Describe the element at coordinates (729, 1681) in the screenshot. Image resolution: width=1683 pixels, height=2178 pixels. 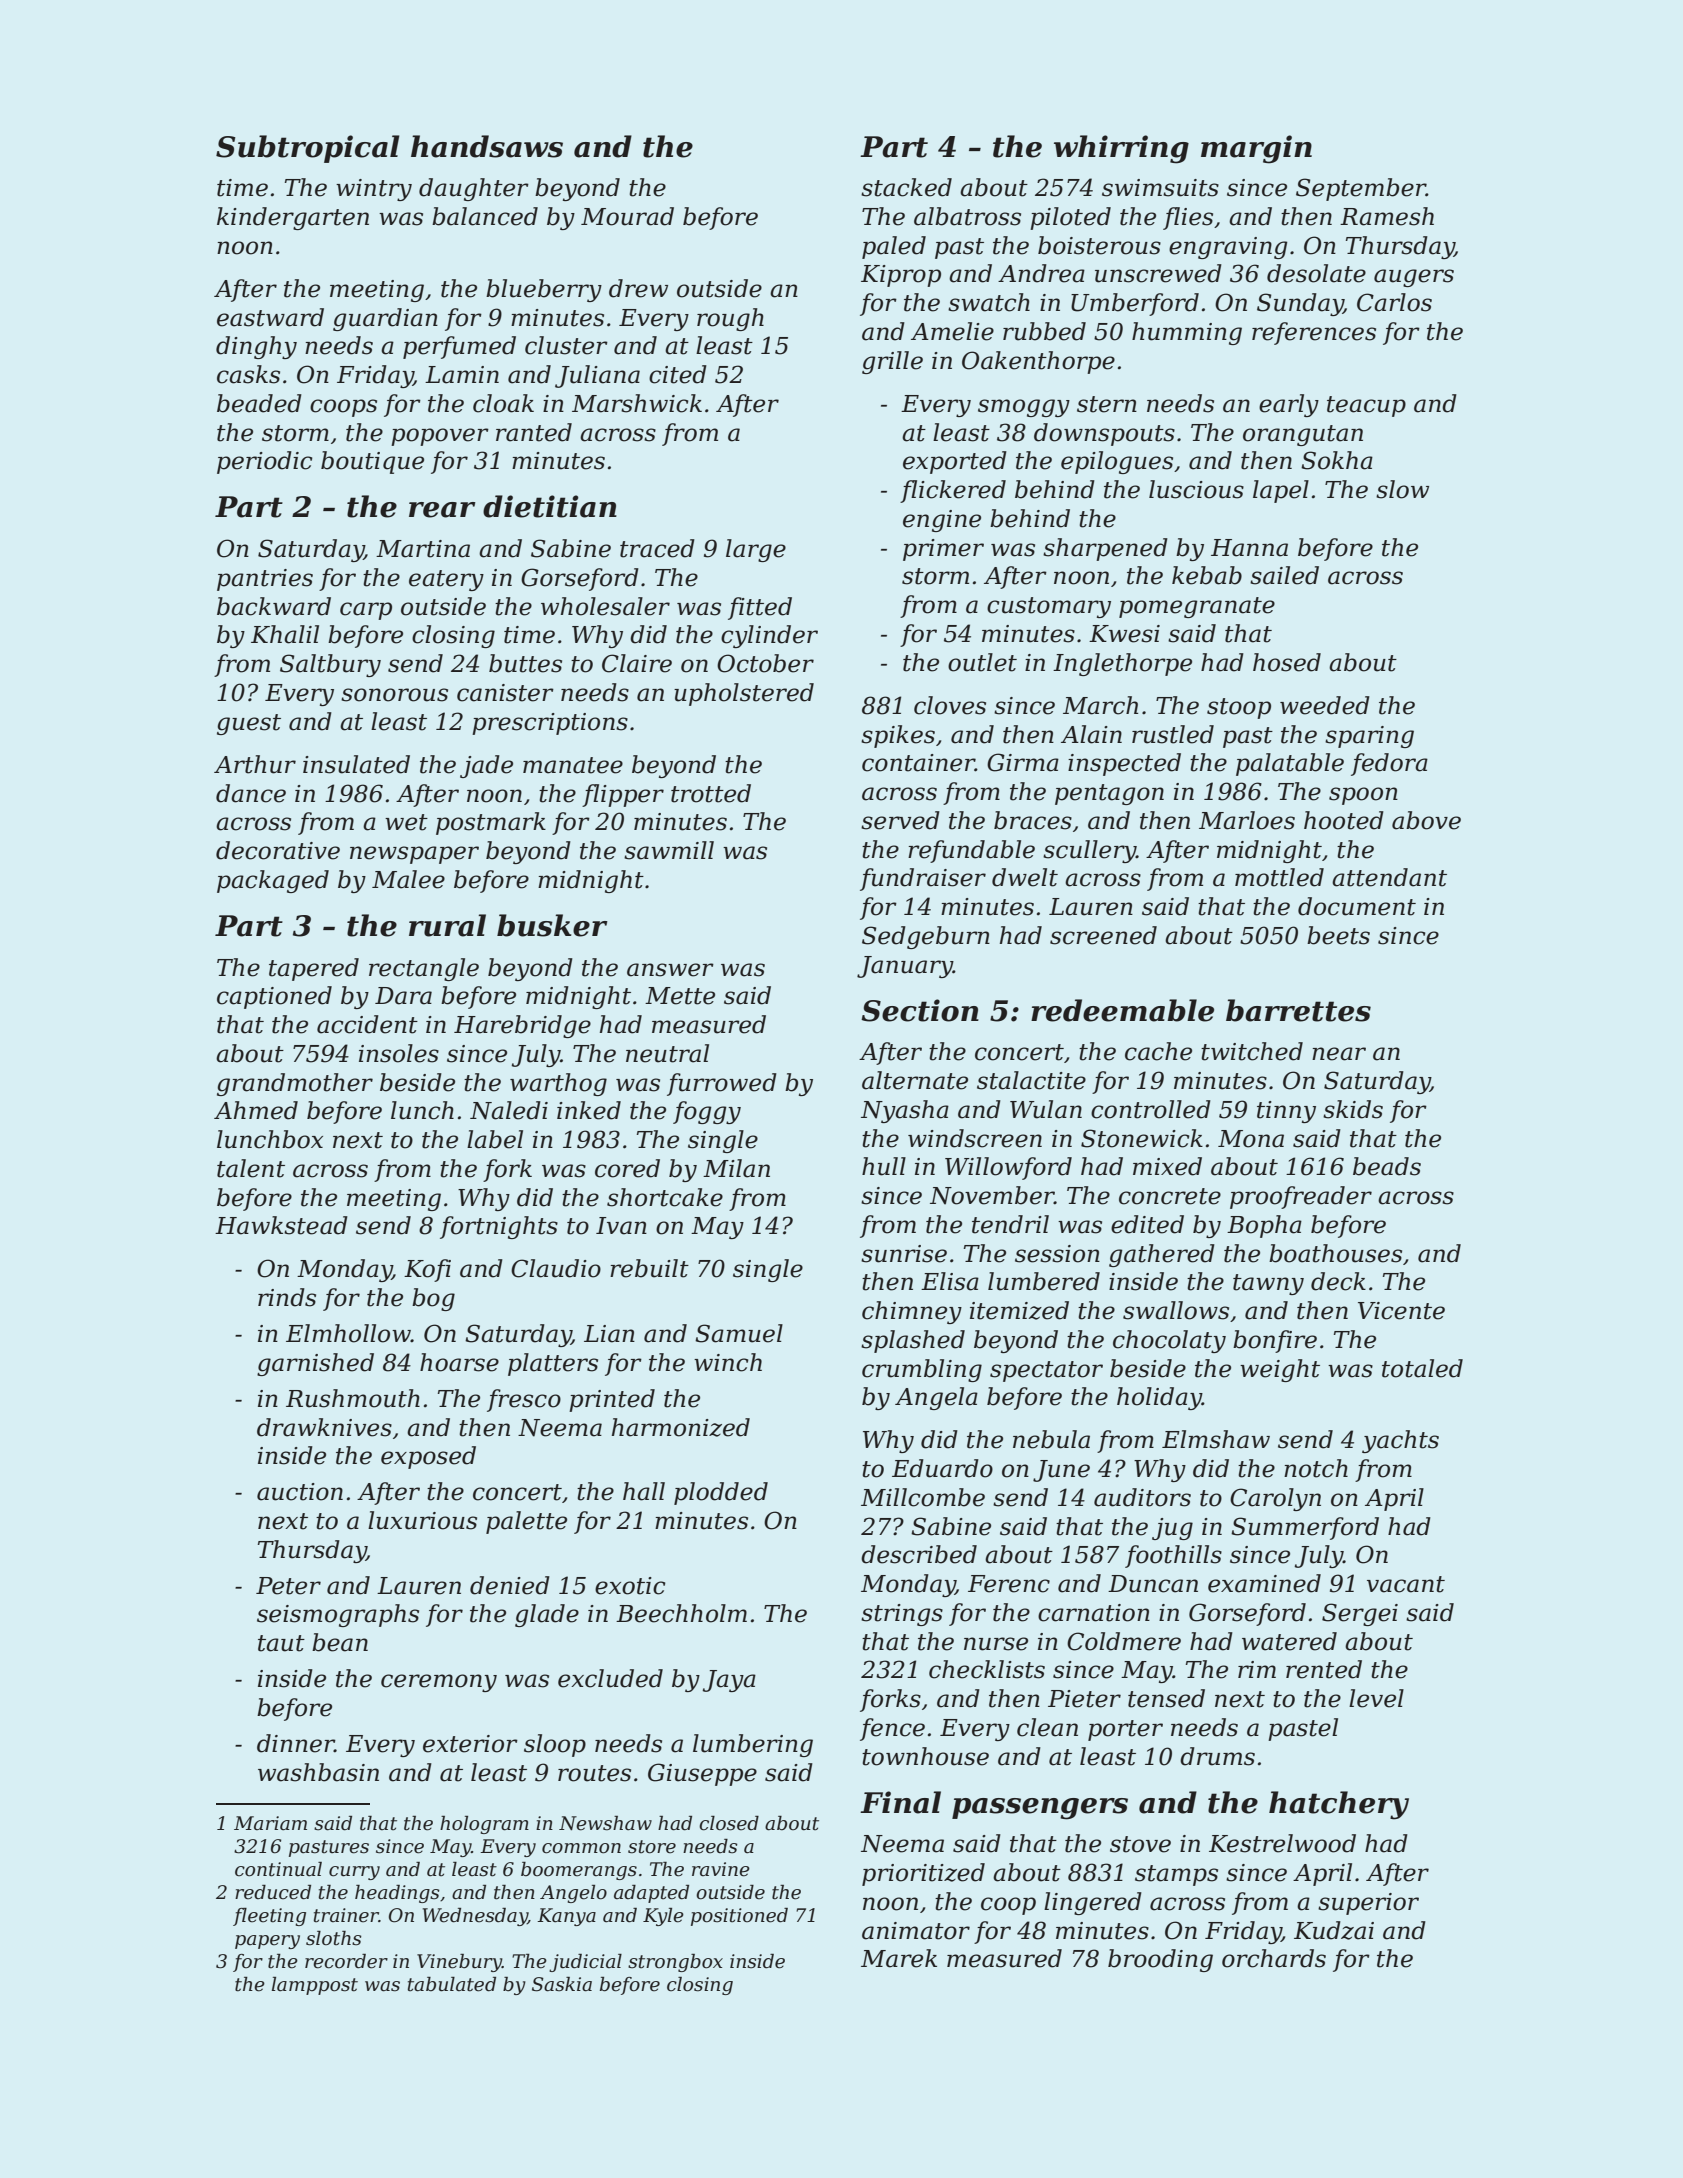
I see `Jaya` at that location.
